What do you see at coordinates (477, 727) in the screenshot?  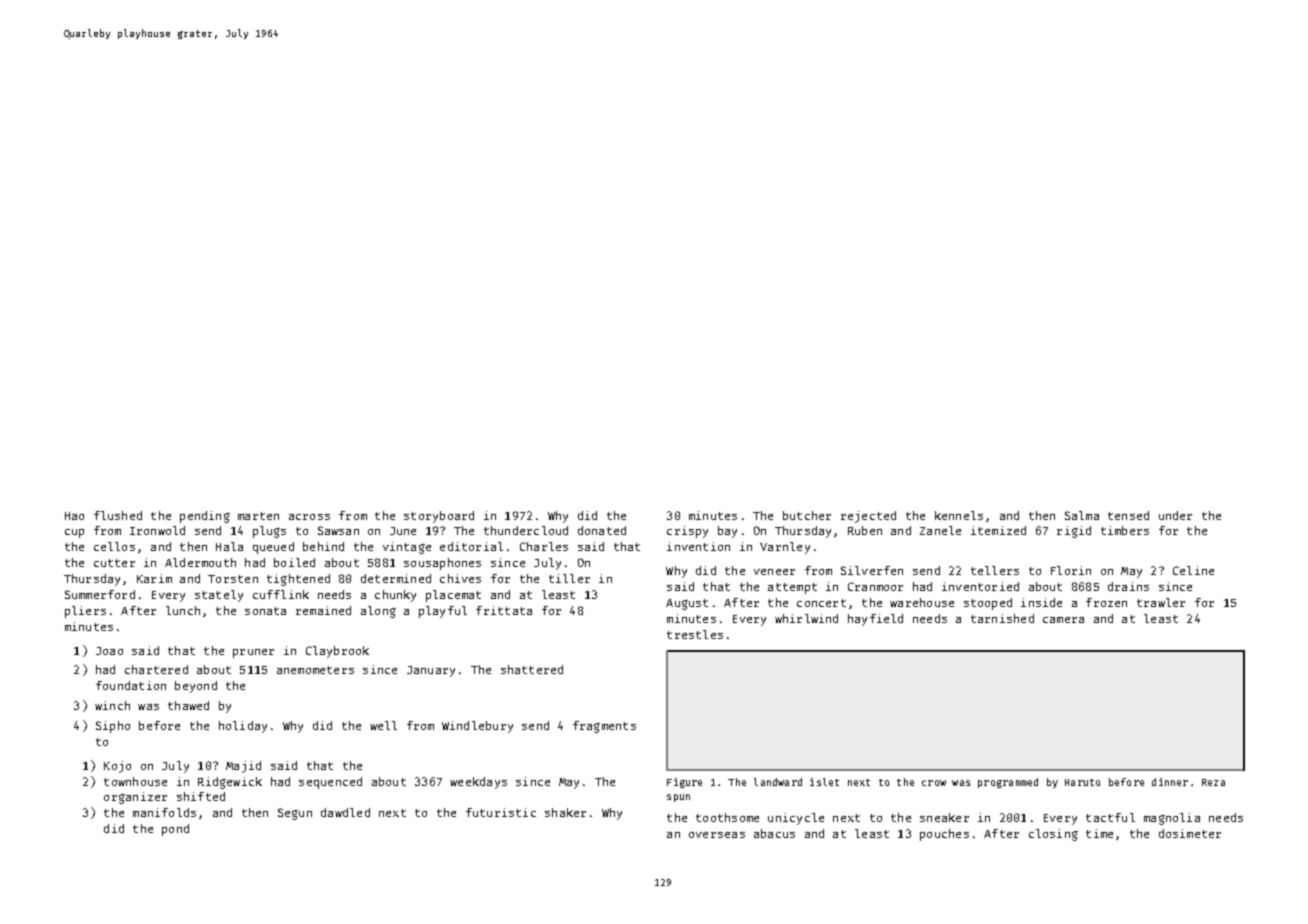 I see `Windlebury` at bounding box center [477, 727].
